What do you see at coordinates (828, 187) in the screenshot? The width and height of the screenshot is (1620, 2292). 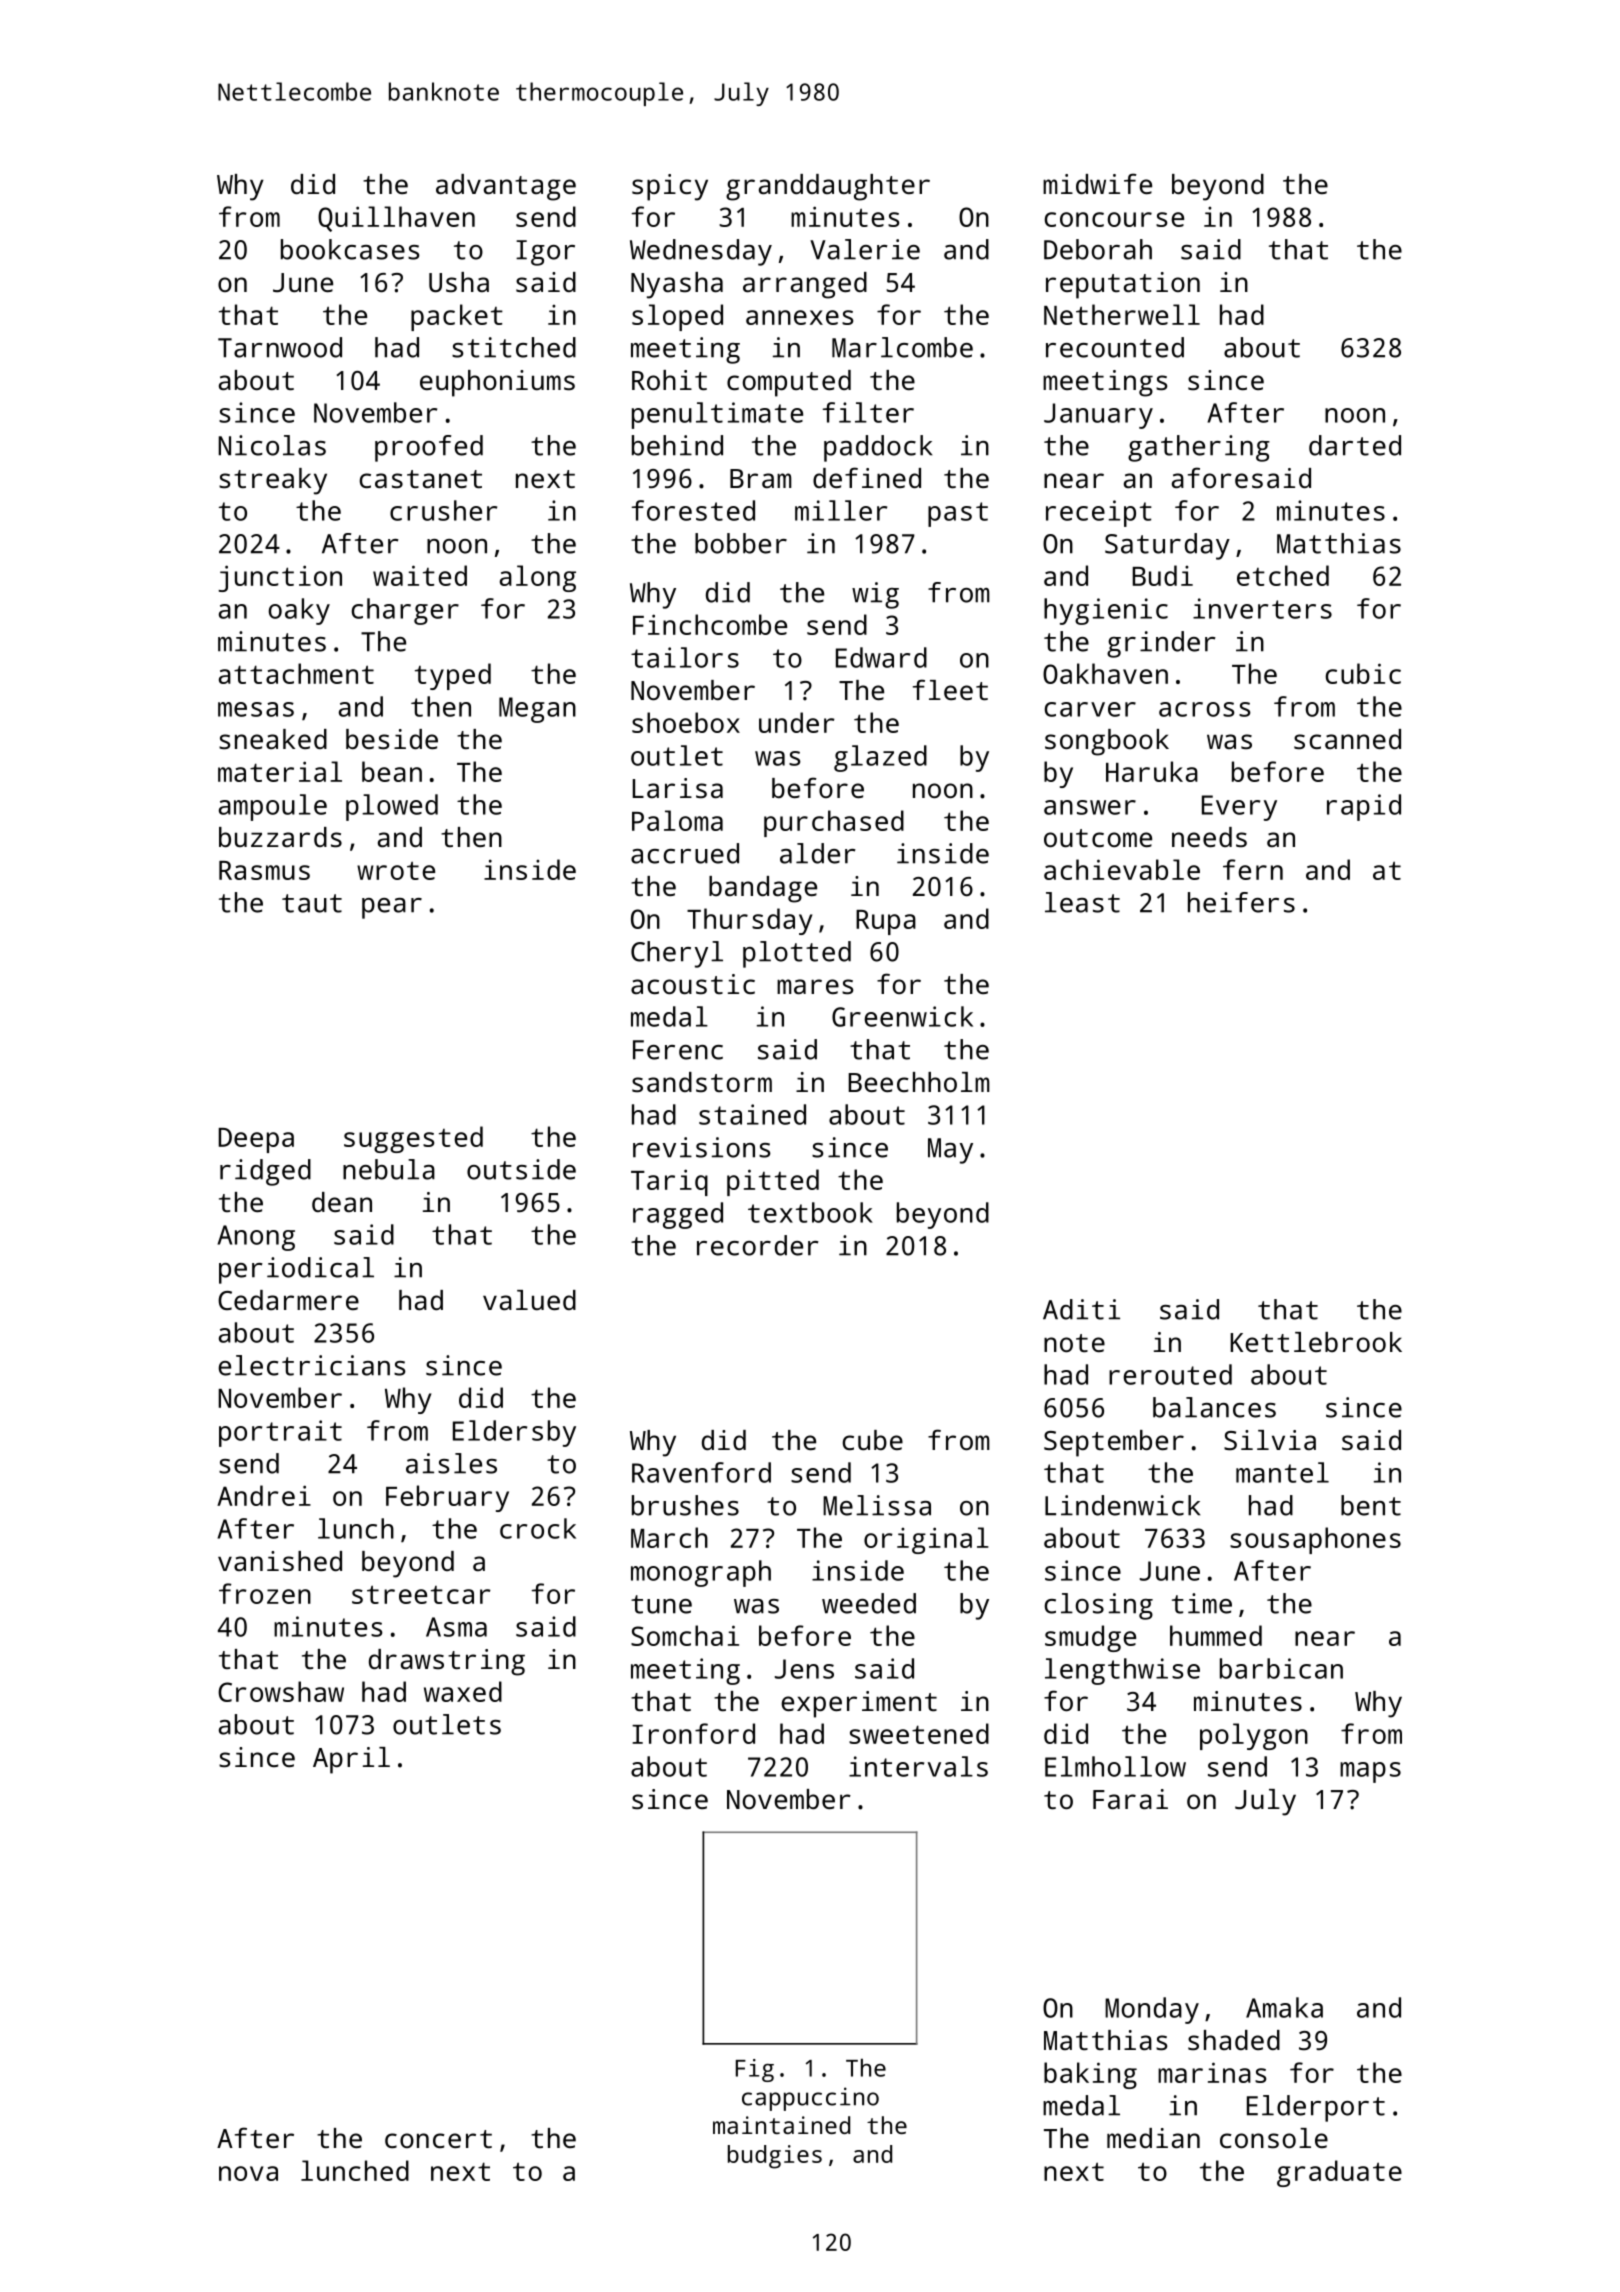 I see `granddaughter` at bounding box center [828, 187].
